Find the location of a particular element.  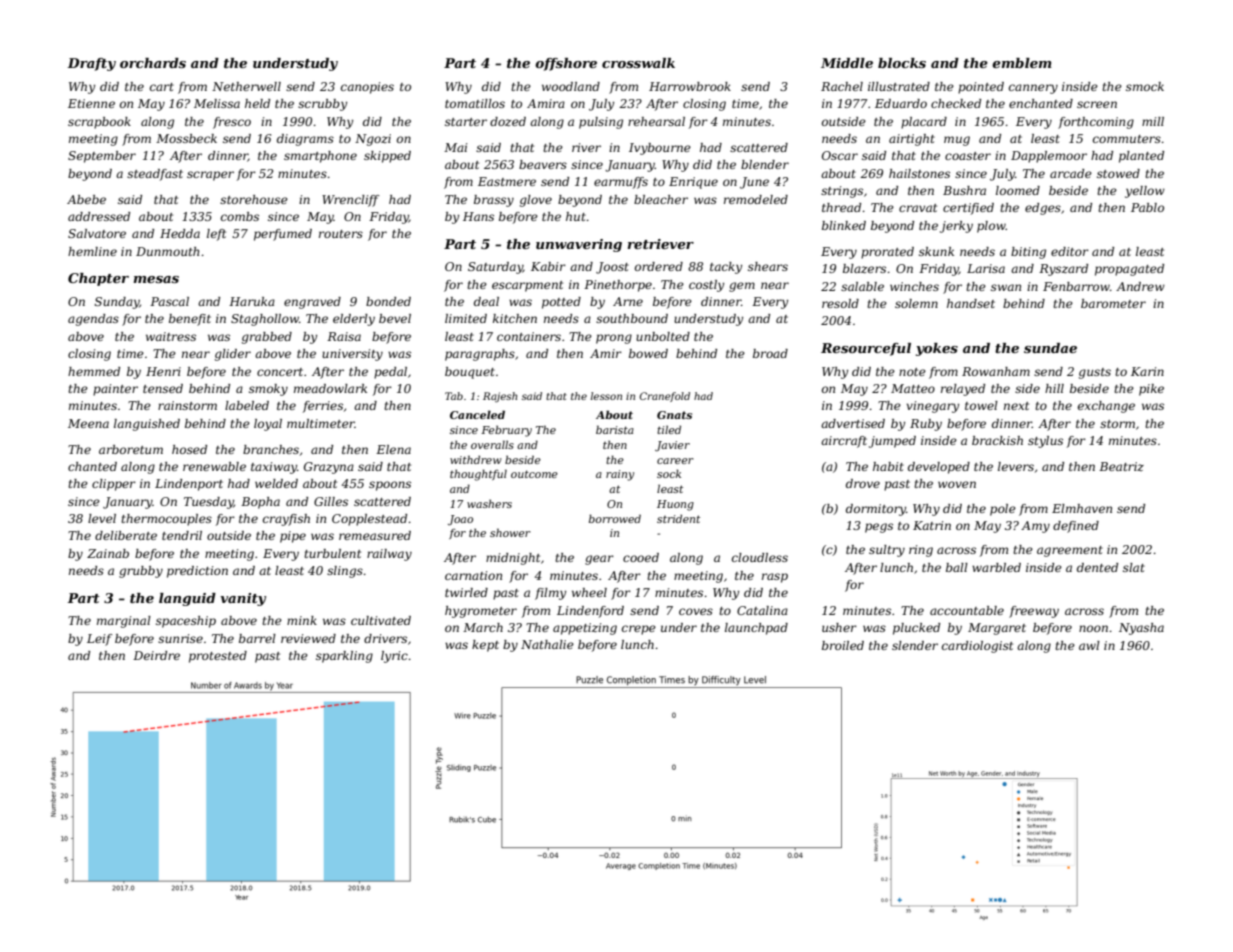

Drafty is located at coordinates (91, 64).
